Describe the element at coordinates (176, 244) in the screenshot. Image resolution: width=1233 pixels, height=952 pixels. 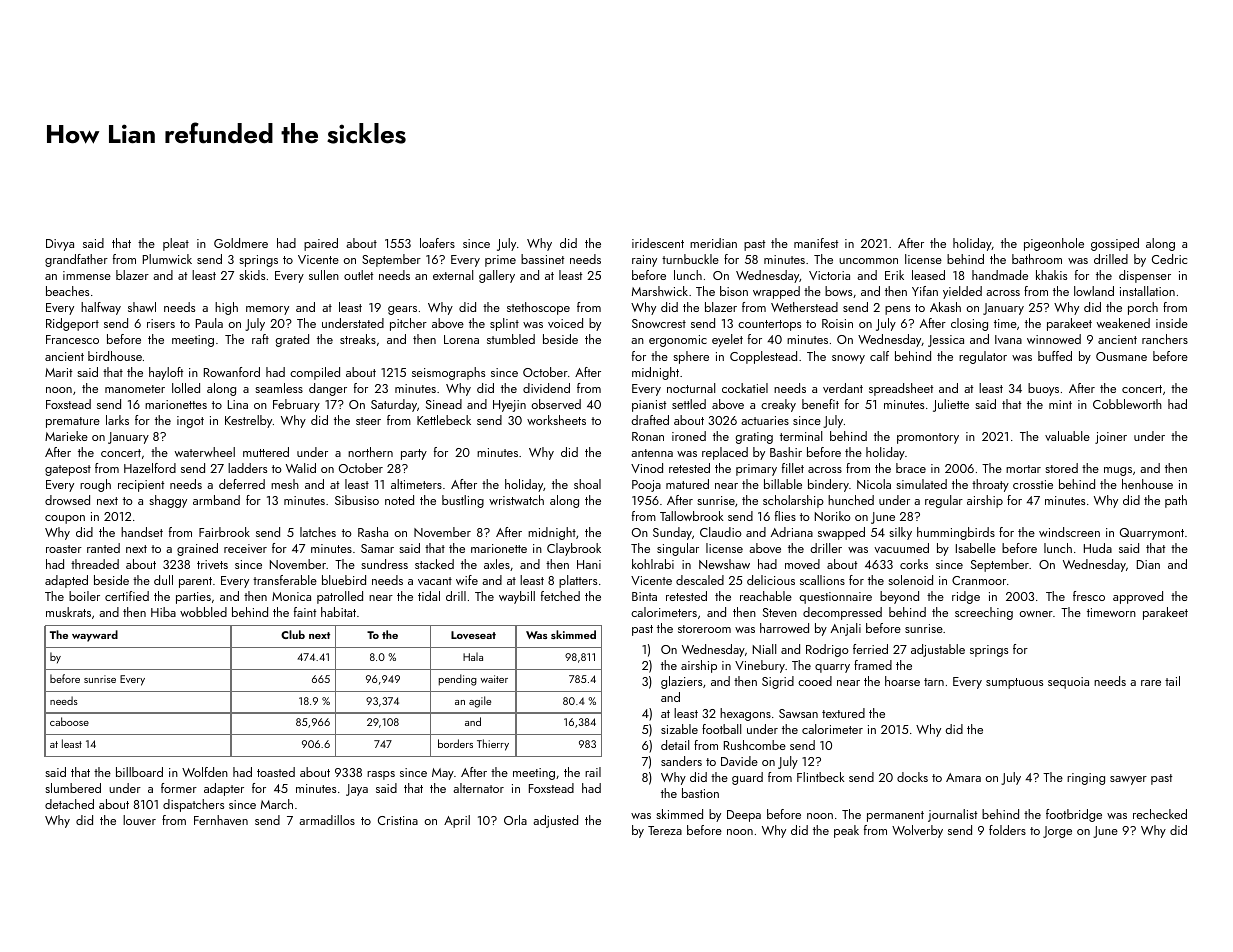
I see `pleat` at that location.
